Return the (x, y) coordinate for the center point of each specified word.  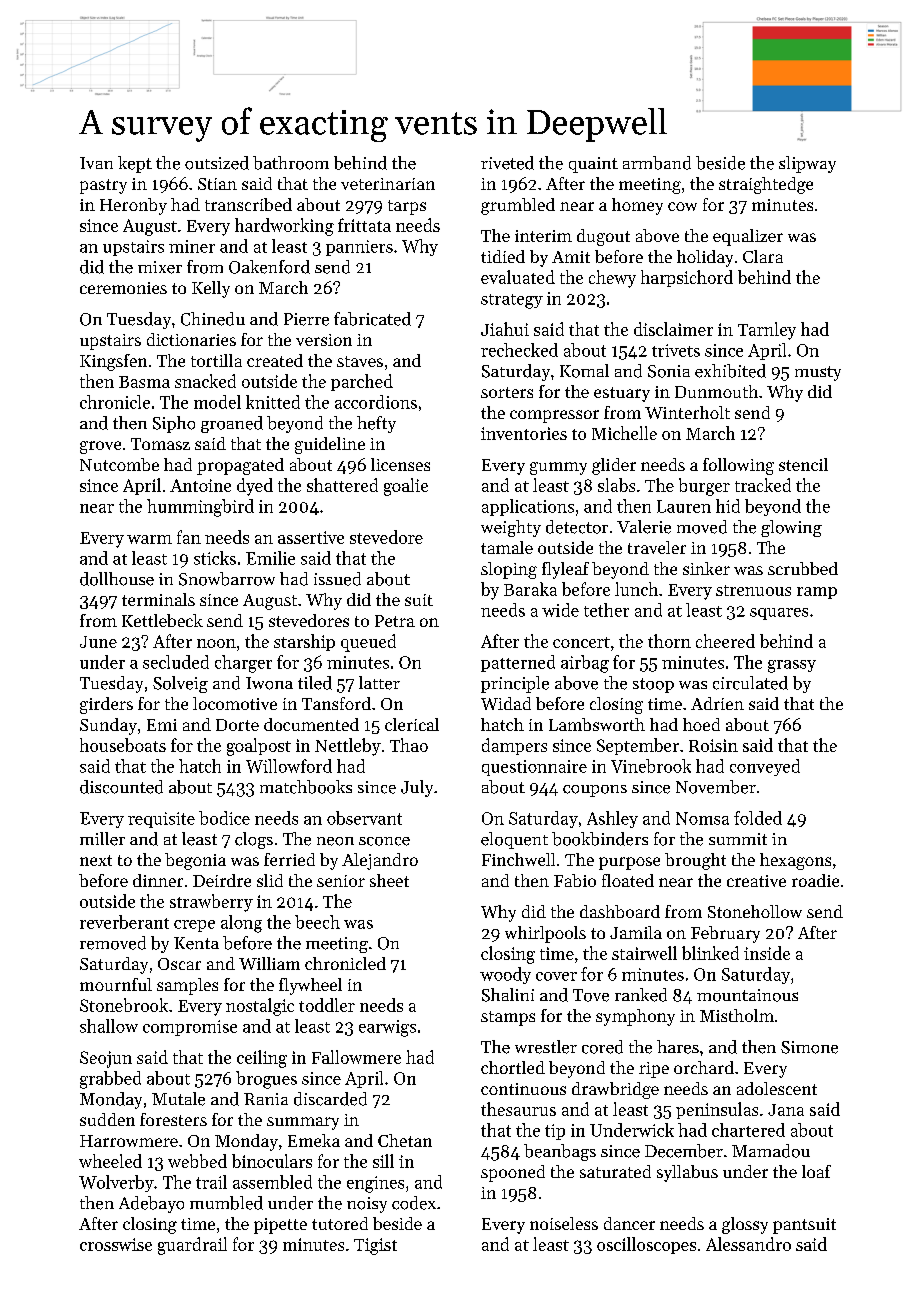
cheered (725, 641)
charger (243, 664)
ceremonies (123, 288)
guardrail (192, 1246)
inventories (524, 433)
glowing (791, 528)
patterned (518, 663)
